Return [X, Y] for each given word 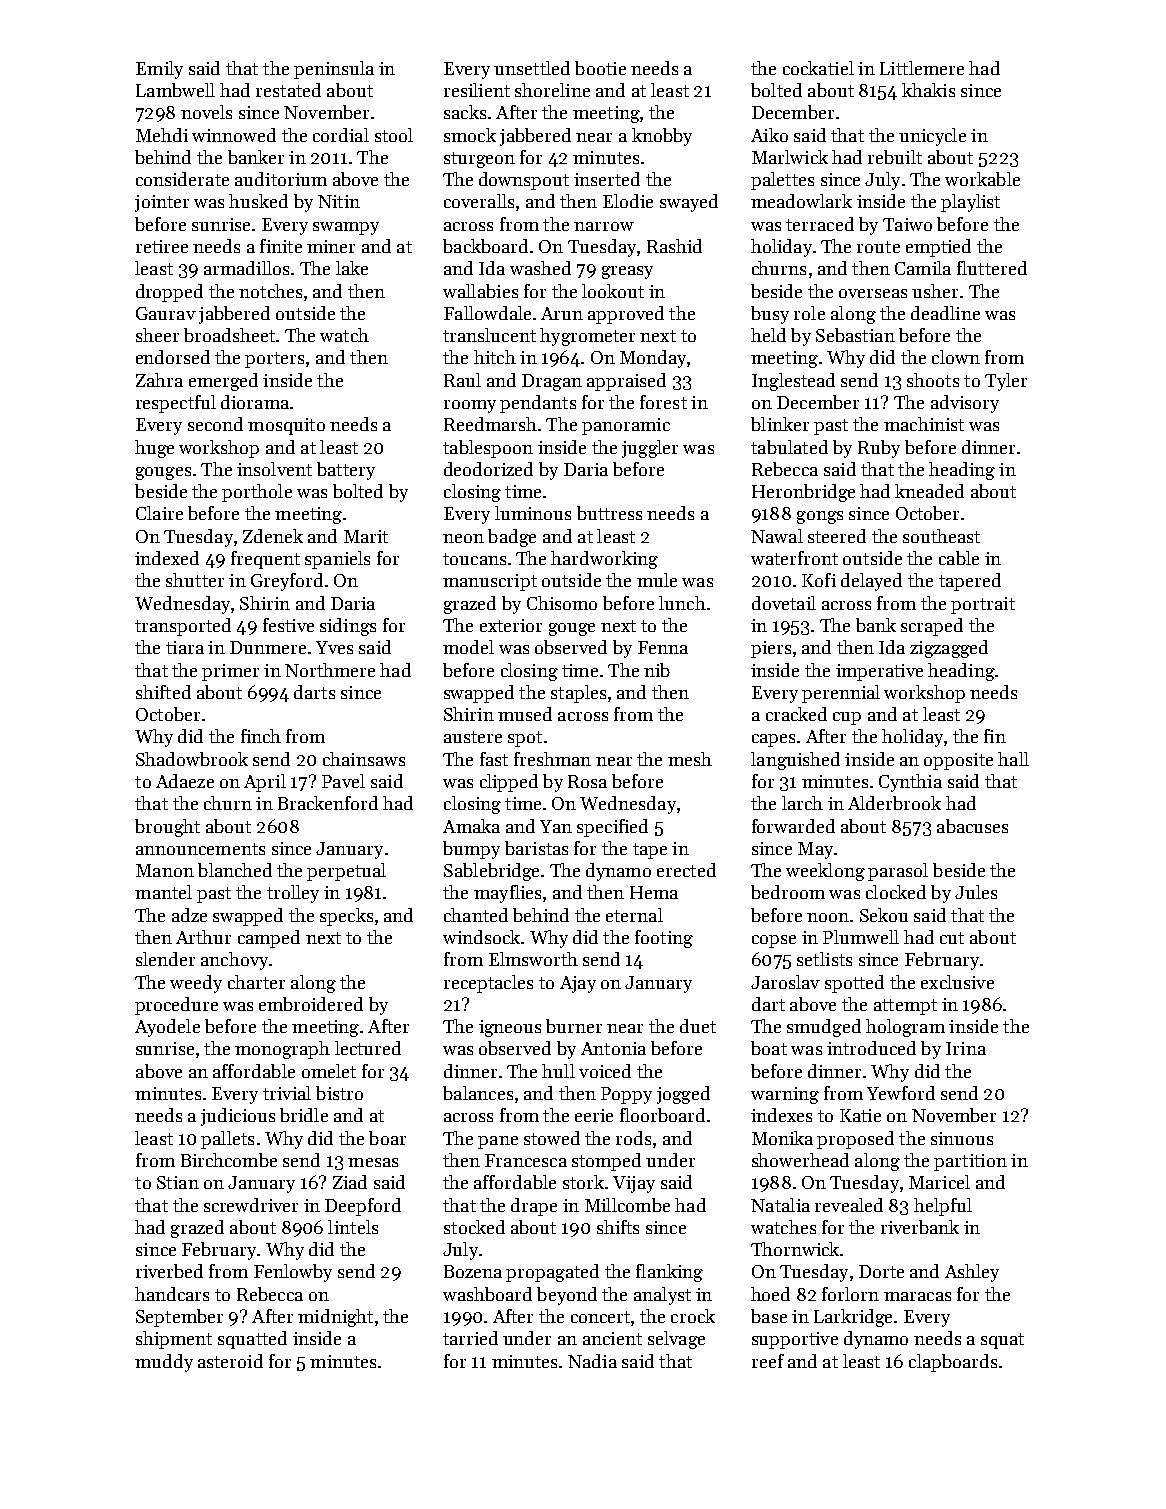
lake [352, 268]
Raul [462, 380]
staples [578, 694]
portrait [983, 605]
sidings [348, 627]
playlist [970, 203]
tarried [470, 1338]
